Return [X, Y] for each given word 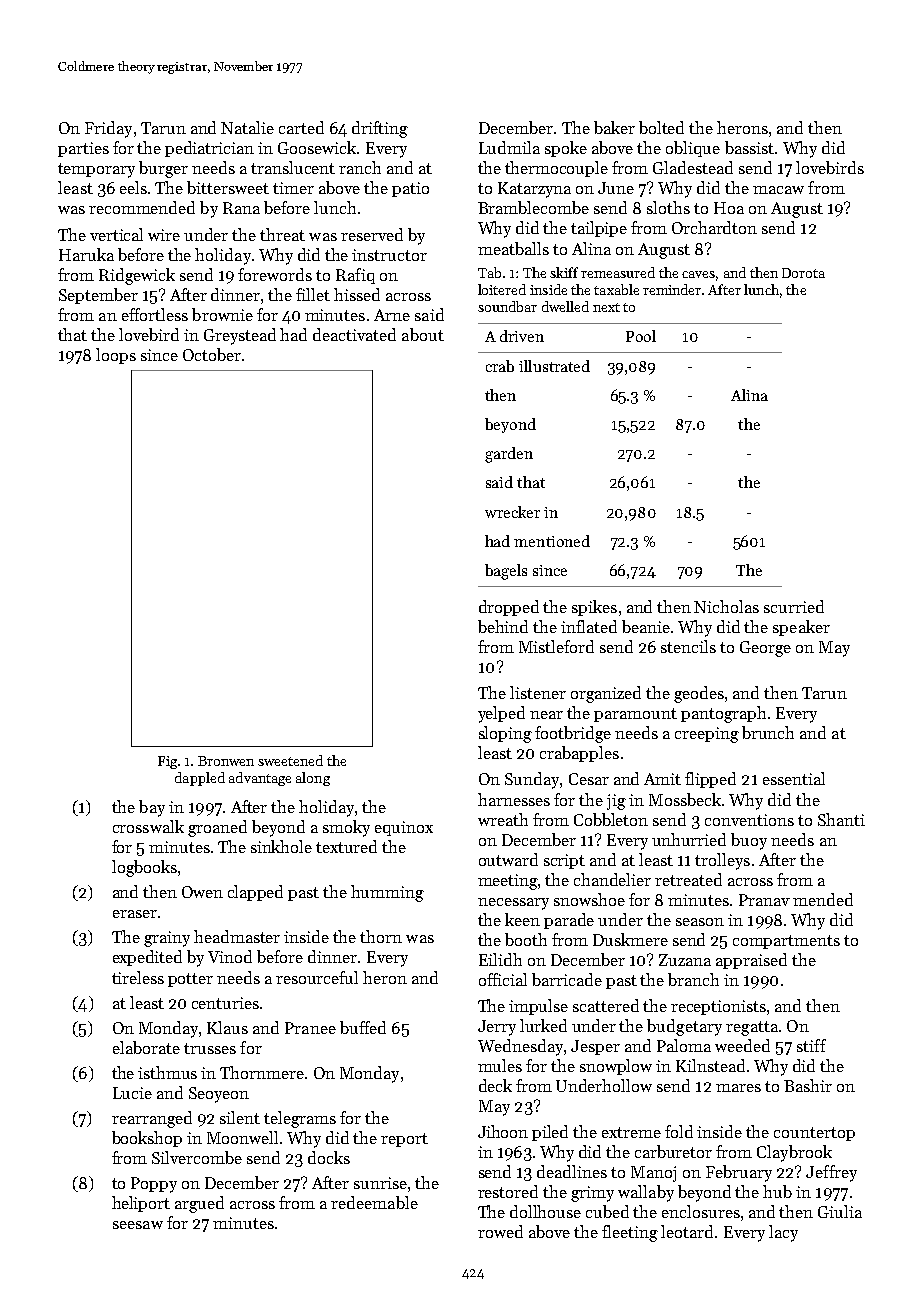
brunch [768, 732]
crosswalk [148, 826]
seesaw [138, 1225]
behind [503, 626]
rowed [500, 1231]
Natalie [247, 127]
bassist [749, 147]
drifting [380, 129]
